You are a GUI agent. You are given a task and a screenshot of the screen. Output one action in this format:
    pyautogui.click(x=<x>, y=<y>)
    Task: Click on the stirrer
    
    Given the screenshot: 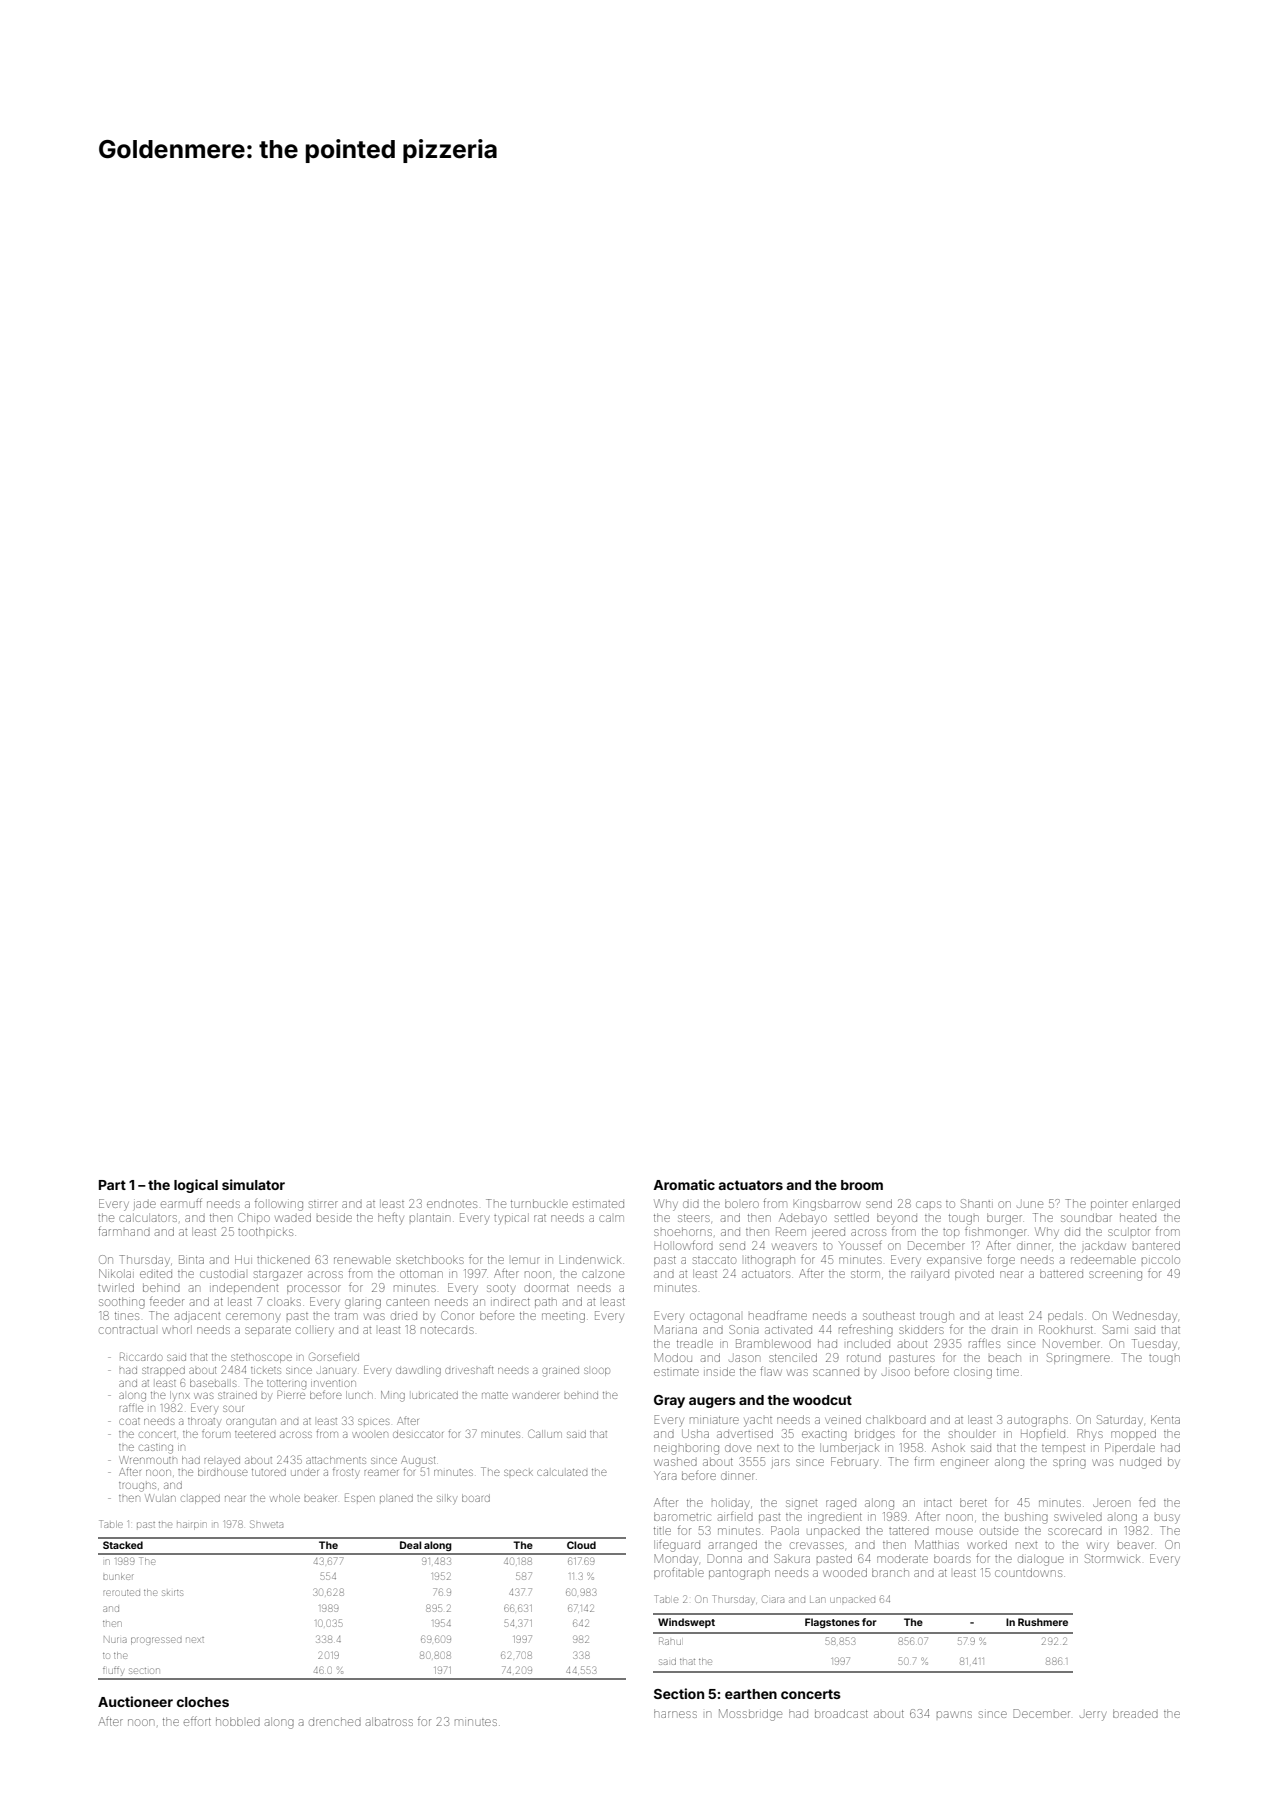 What is the action you would take?
    pyautogui.click(x=323, y=1204)
